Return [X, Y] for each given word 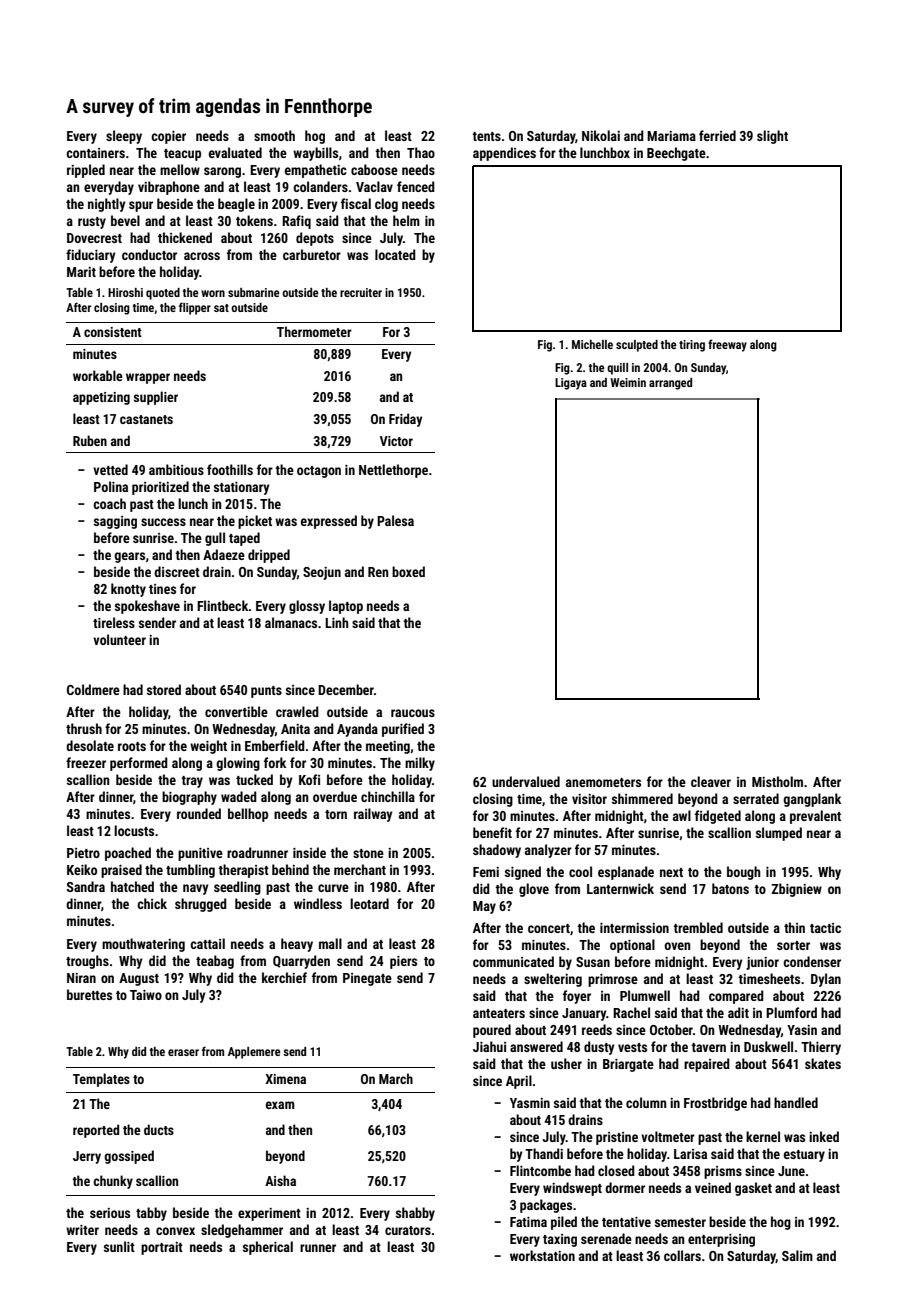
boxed [408, 571]
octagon [319, 472]
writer [82, 1230]
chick [152, 903]
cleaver [711, 781]
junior [762, 963]
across [202, 256]
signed [523, 873]
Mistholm [777, 781]
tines [162, 589]
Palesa [395, 520]
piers [403, 962]
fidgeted [718, 817]
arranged [670, 384]
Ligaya [571, 384]
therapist [243, 871]
